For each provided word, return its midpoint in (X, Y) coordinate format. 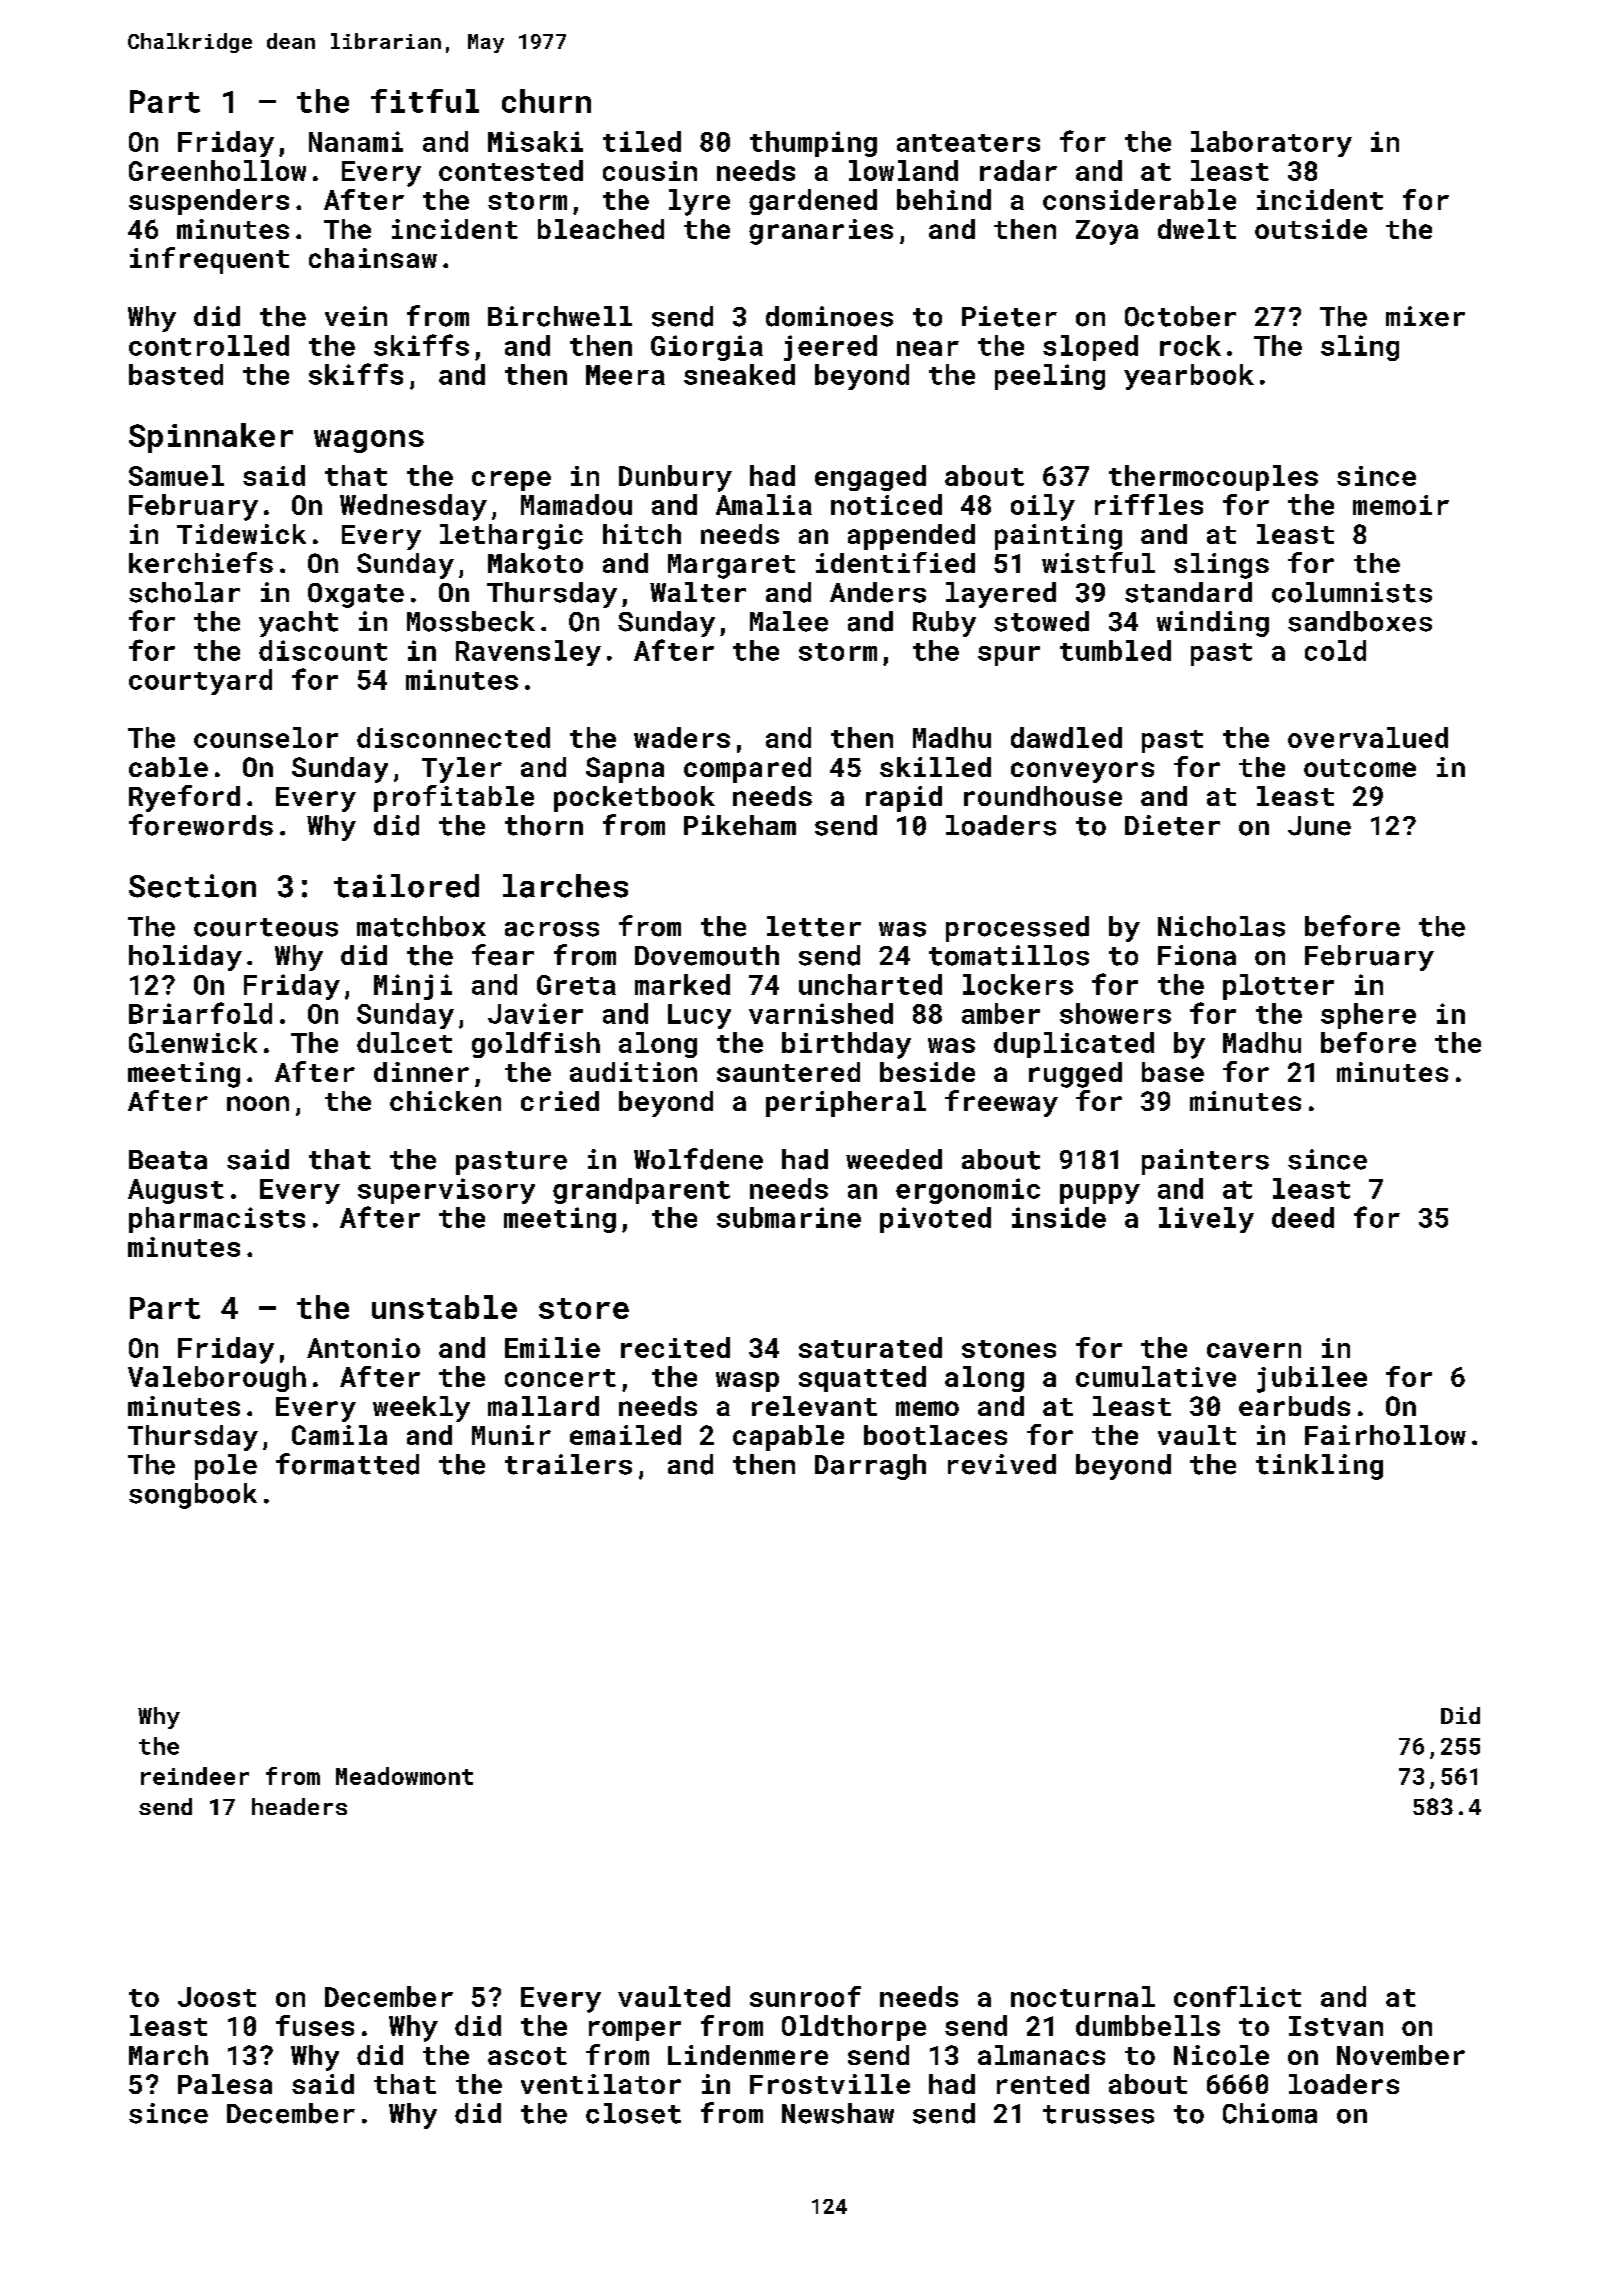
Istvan (1336, 2026)
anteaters (968, 143)
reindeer (195, 1776)
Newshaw (838, 2113)
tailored (406, 886)
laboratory (1271, 144)
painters (1205, 1162)
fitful (425, 101)
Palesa (225, 2084)
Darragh (870, 1467)
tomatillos (1009, 955)
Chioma (1270, 2113)
